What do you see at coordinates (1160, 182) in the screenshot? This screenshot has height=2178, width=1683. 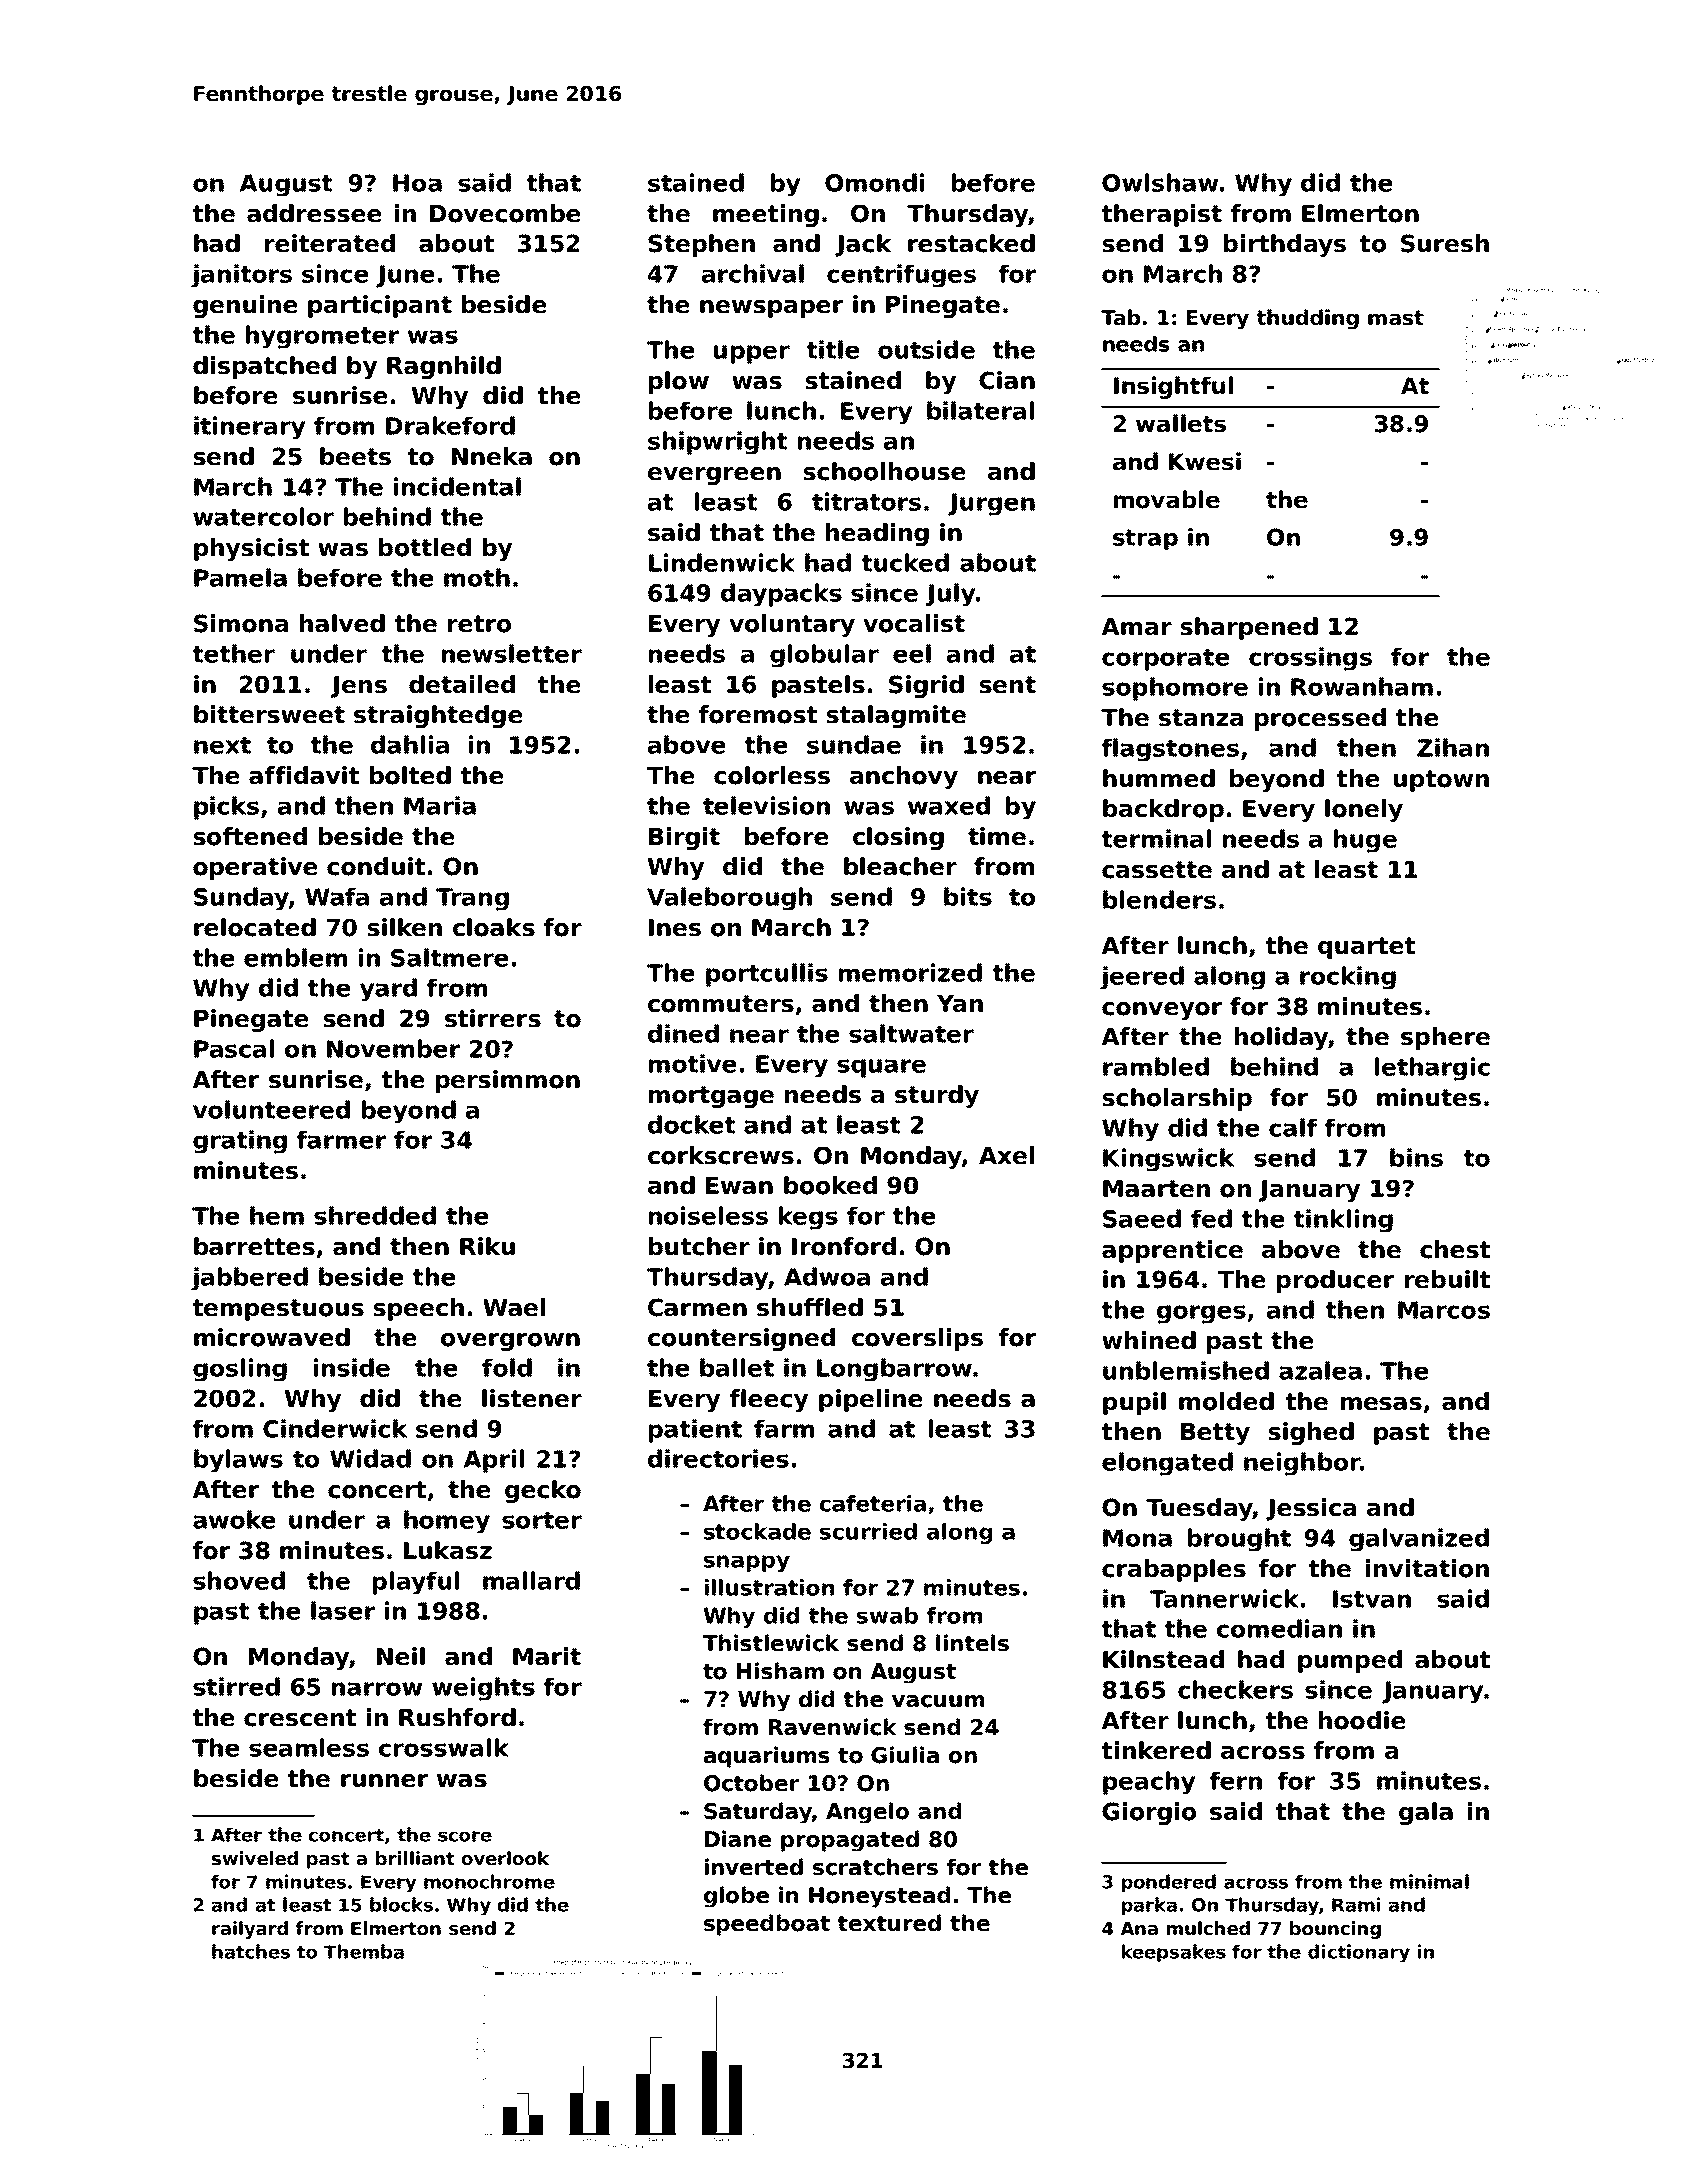 I see `Owlshaw` at bounding box center [1160, 182].
